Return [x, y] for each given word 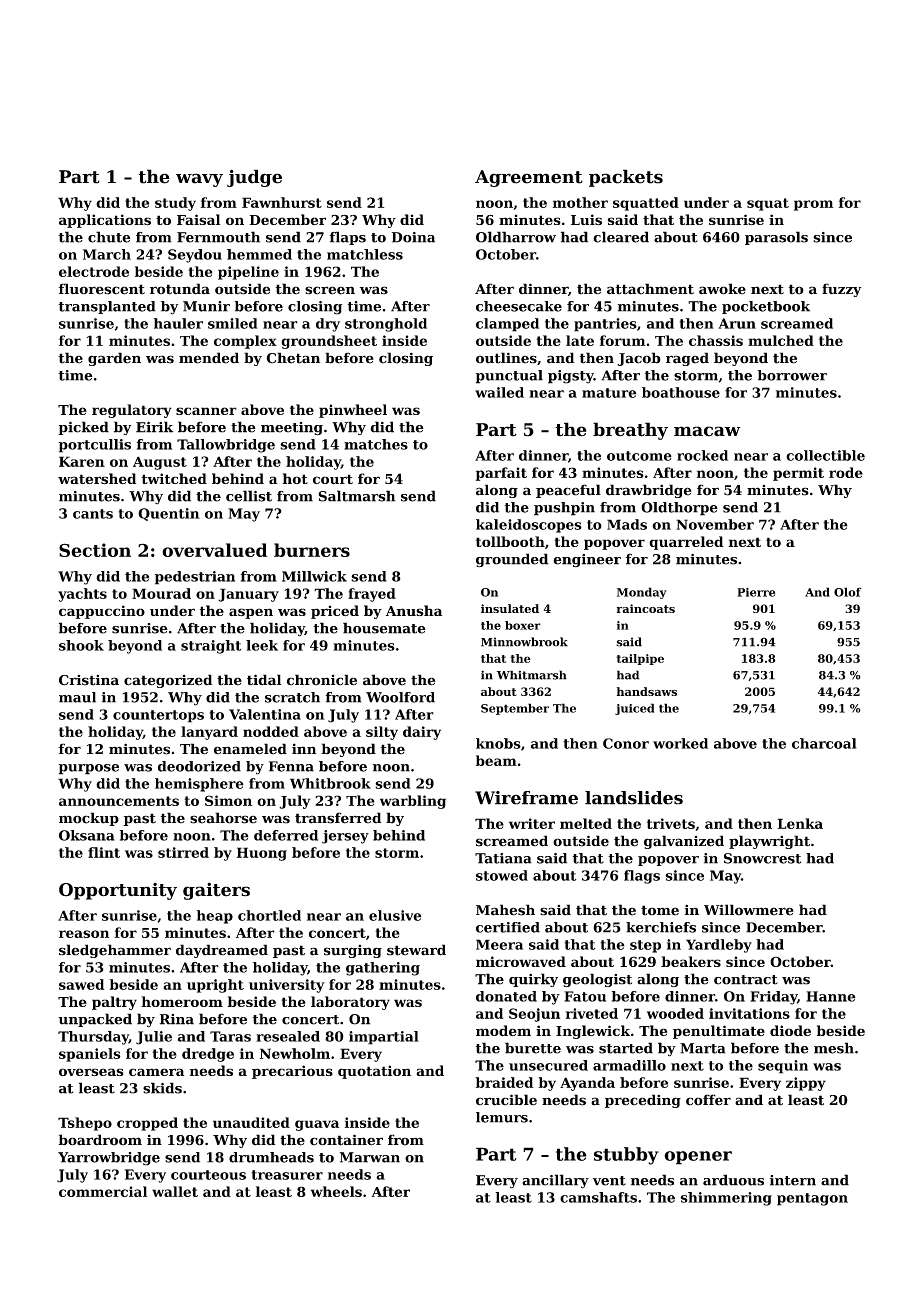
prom [813, 205]
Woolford [400, 697]
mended [209, 358]
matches [376, 444]
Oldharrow [516, 237]
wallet [175, 1191]
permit [798, 474]
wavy [199, 180]
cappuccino [102, 612]
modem [503, 1030]
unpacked [95, 1020]
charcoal [824, 743]
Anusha [414, 610]
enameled [250, 749]
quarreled [686, 543]
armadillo [629, 1065]
